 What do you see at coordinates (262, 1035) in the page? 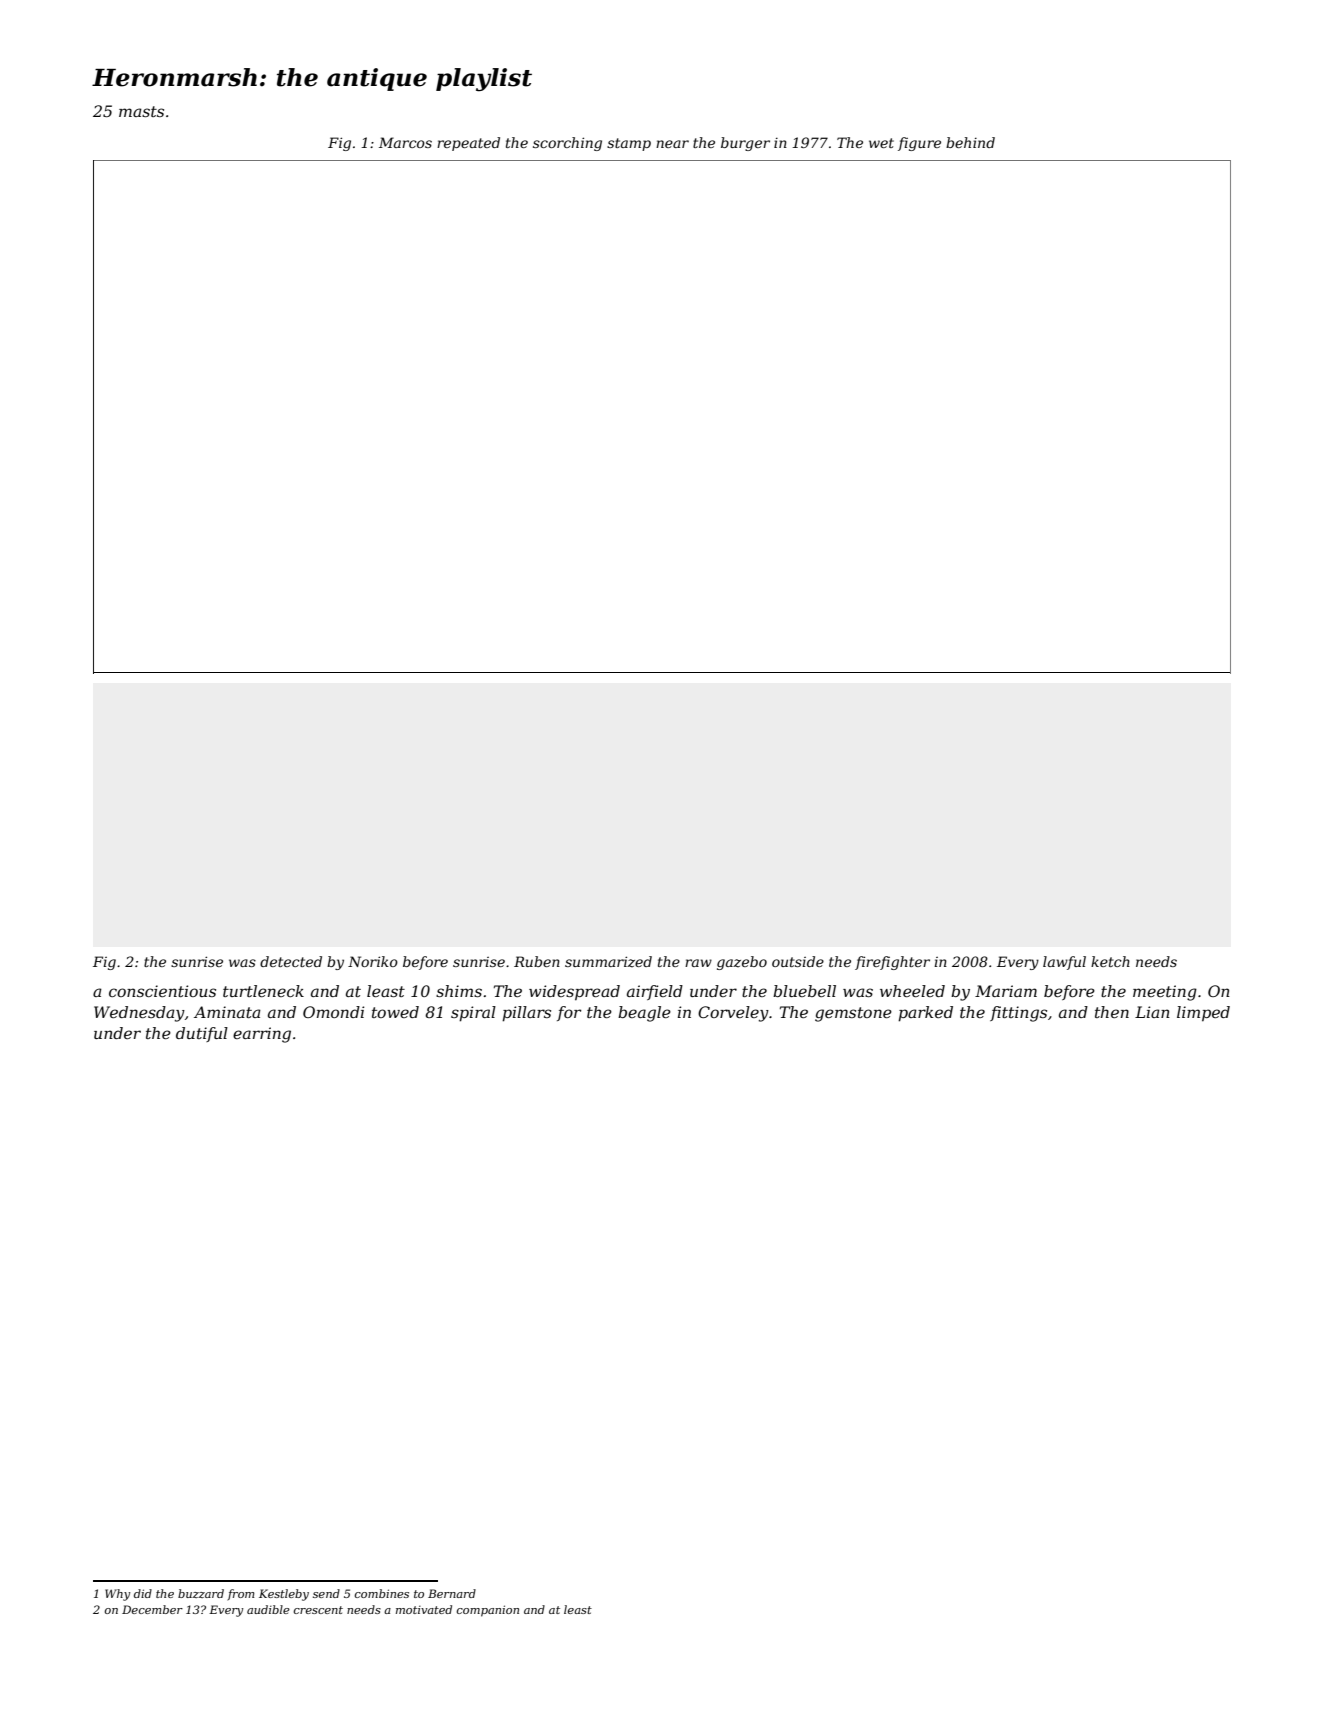
I see `earring` at bounding box center [262, 1035].
